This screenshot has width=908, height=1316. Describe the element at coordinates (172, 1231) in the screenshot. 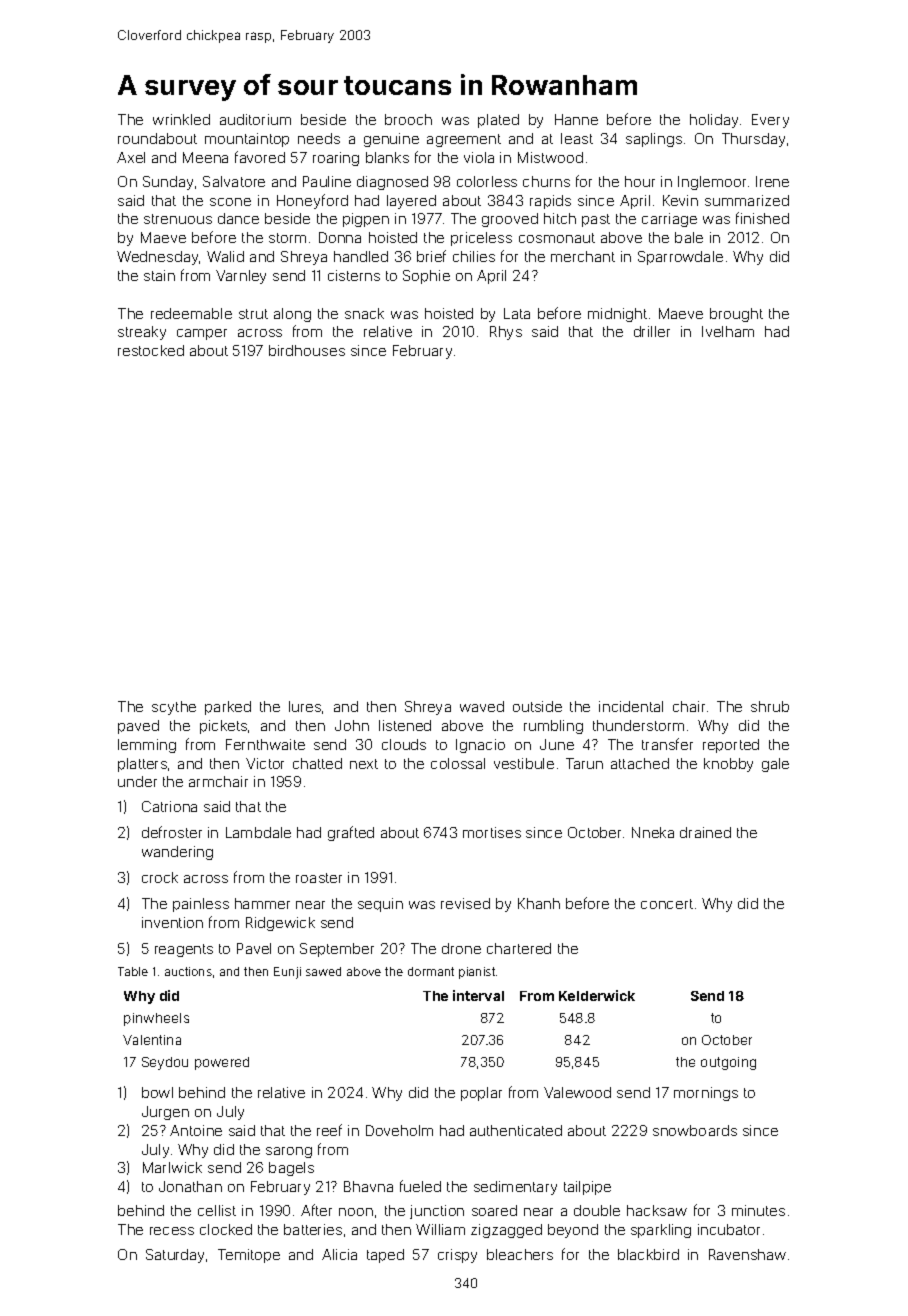

I see `recess` at that location.
